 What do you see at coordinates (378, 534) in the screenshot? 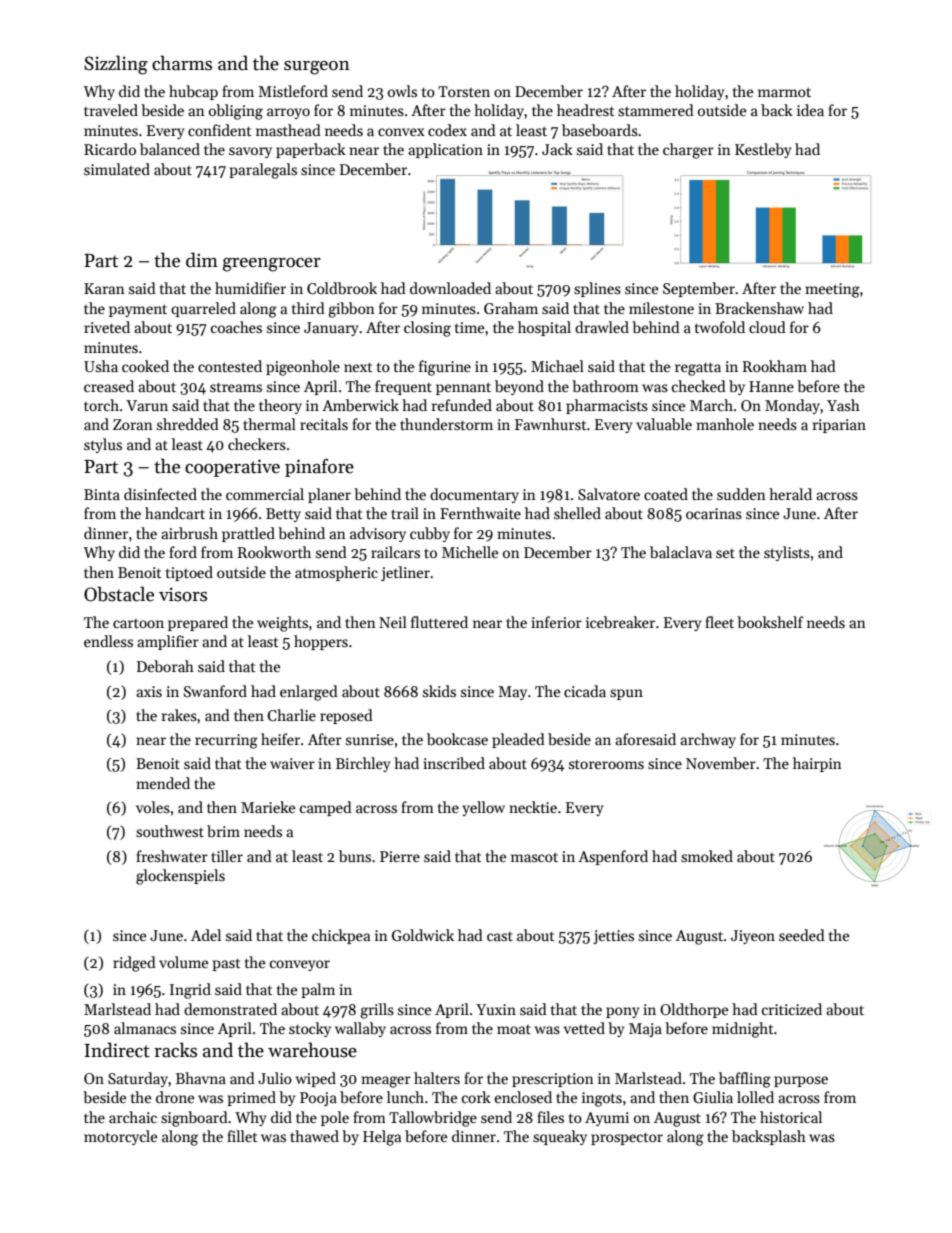
I see `advisory` at bounding box center [378, 534].
